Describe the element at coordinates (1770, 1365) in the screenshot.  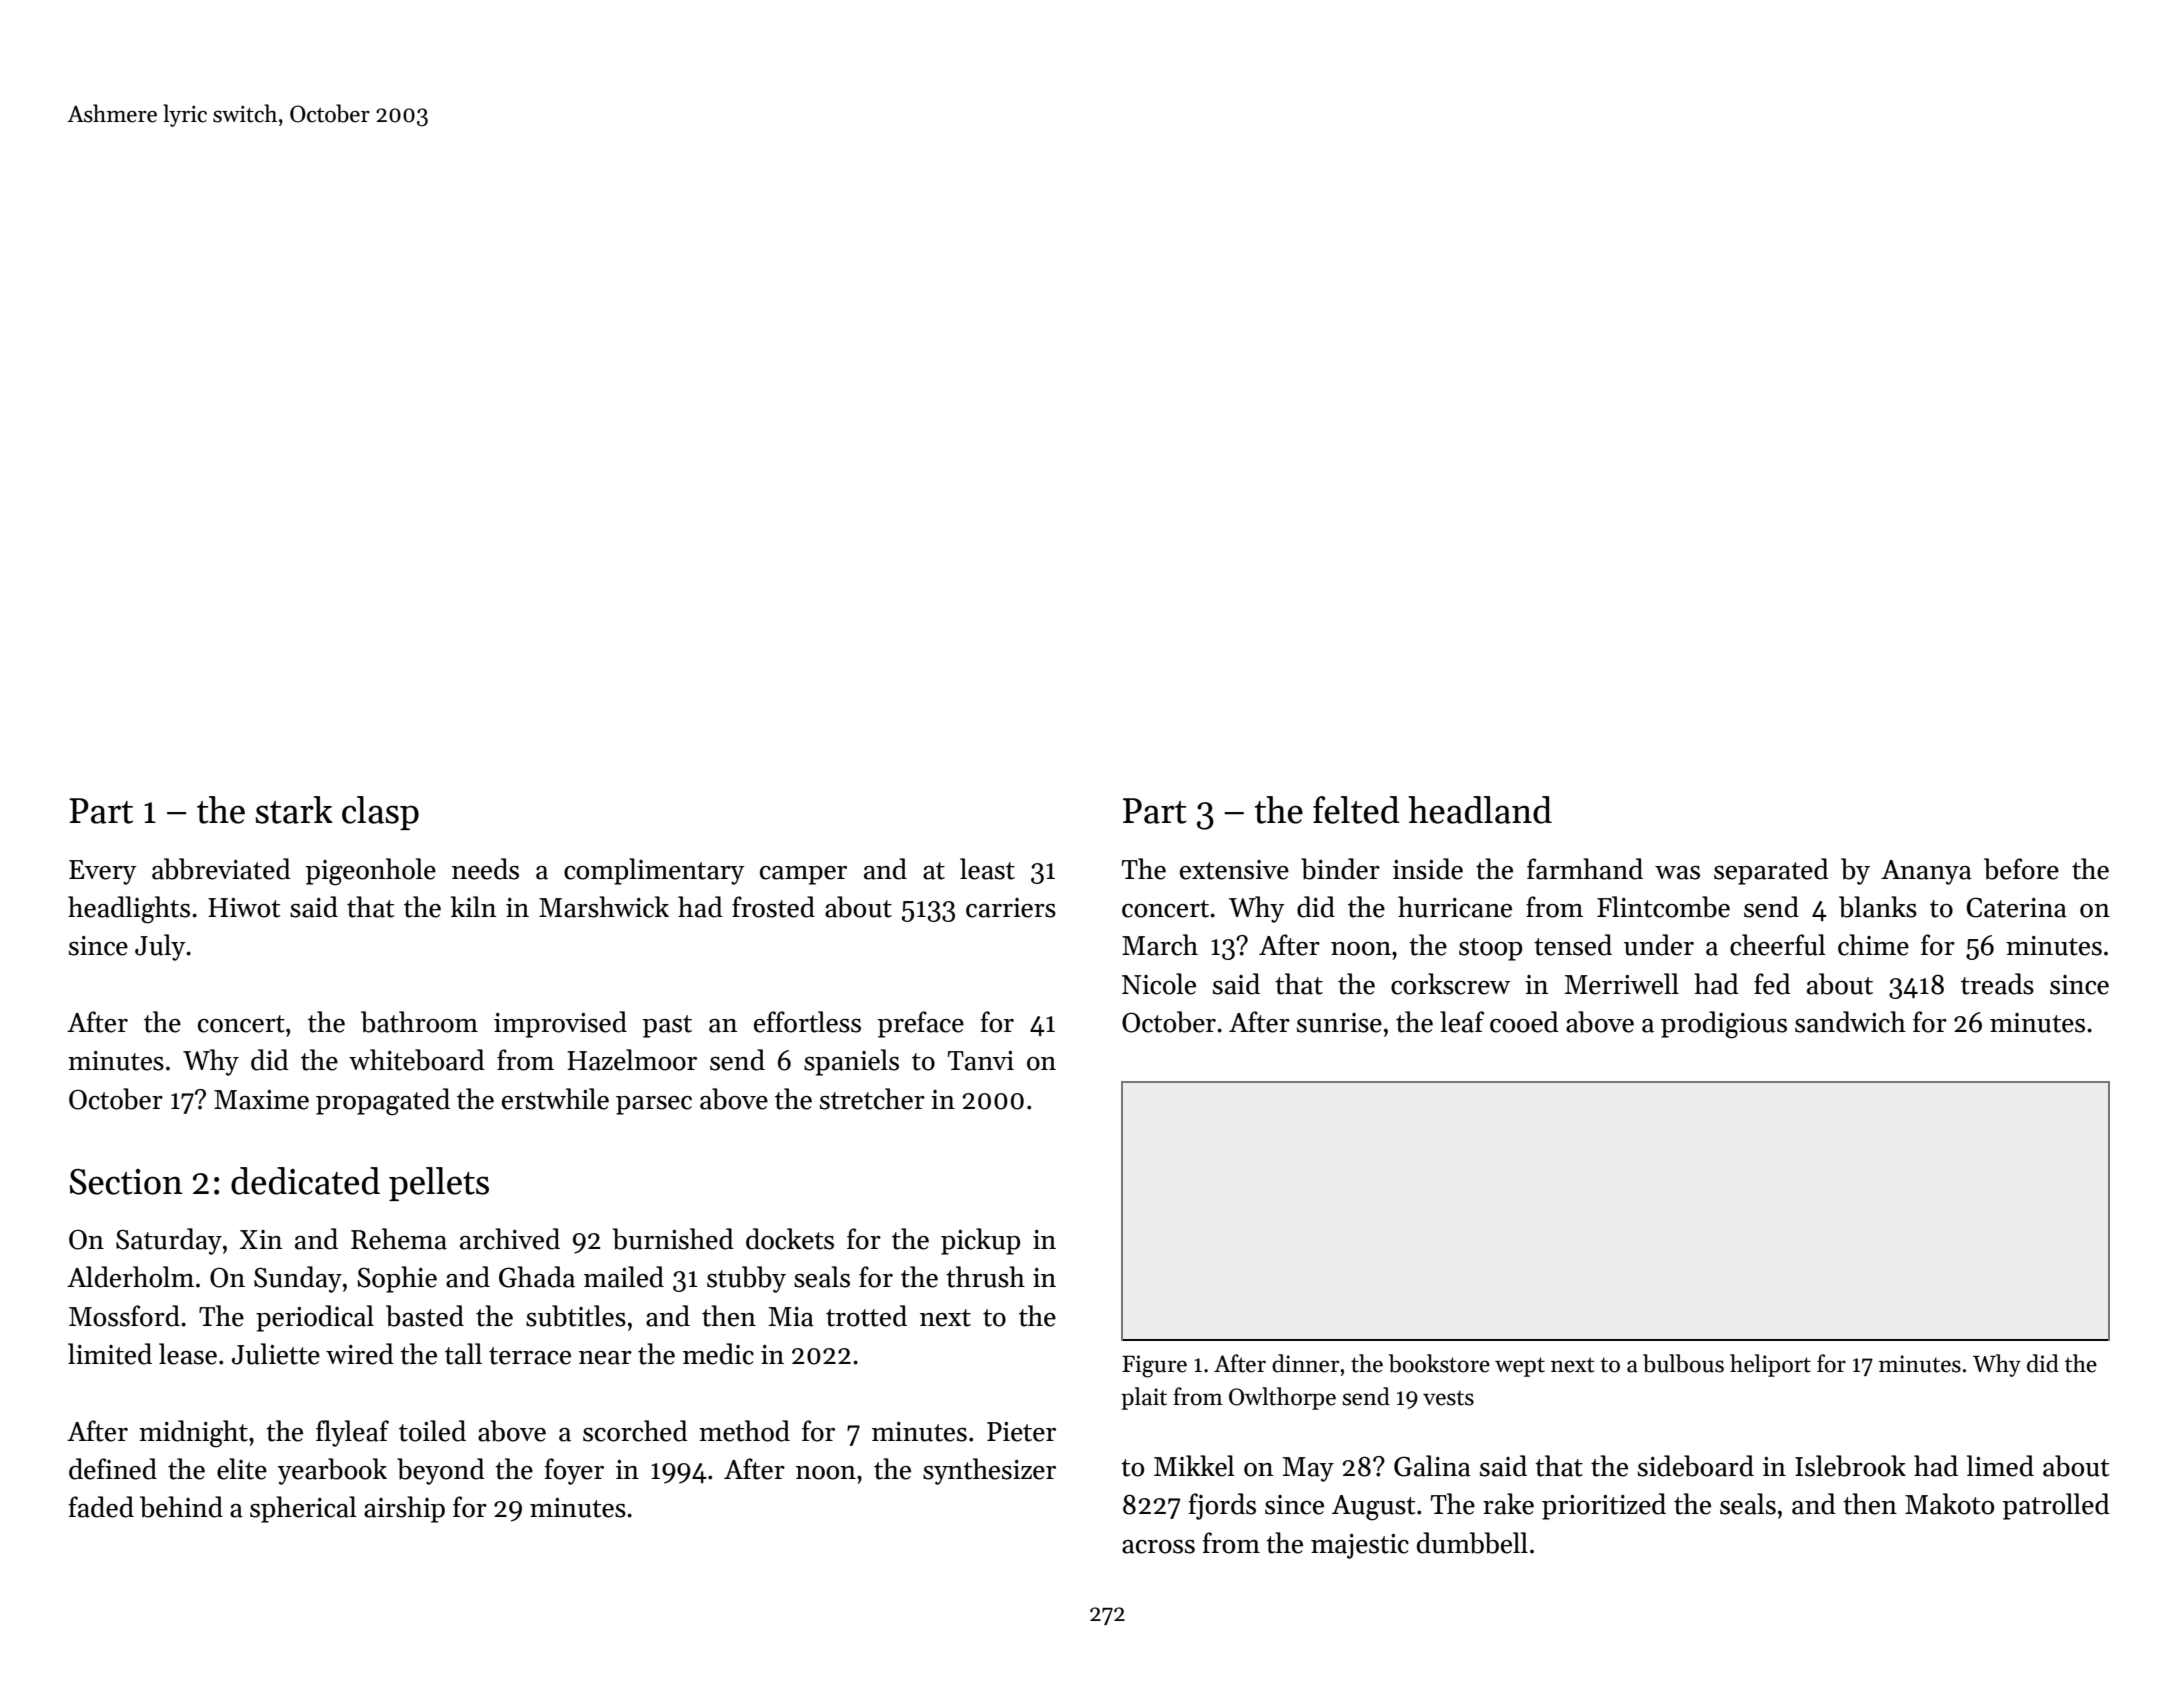
I see `heliport` at that location.
